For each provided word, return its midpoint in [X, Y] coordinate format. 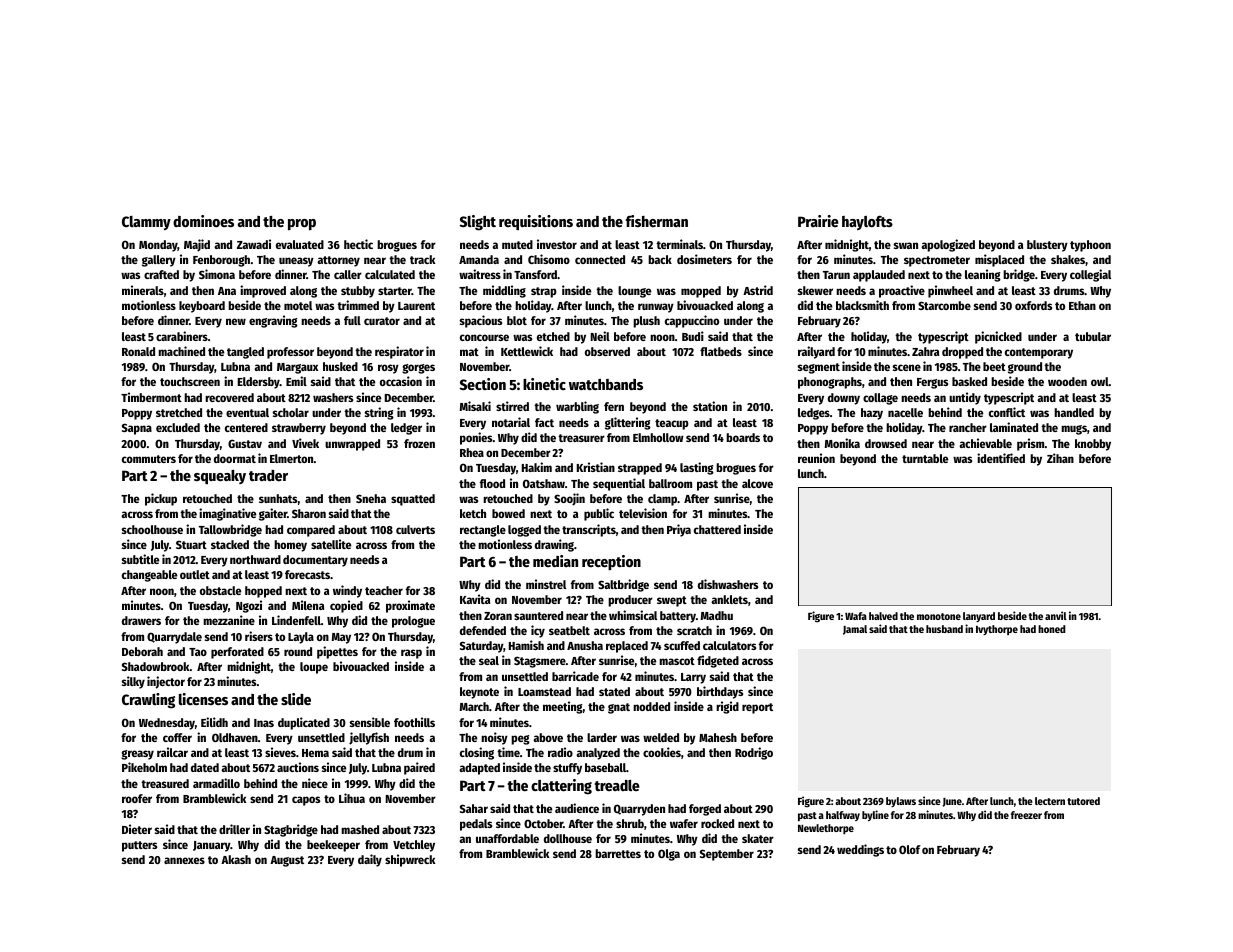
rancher [968, 427]
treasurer [581, 438]
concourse [484, 337]
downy [844, 399]
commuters [149, 459]
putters [139, 846]
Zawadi [254, 244]
